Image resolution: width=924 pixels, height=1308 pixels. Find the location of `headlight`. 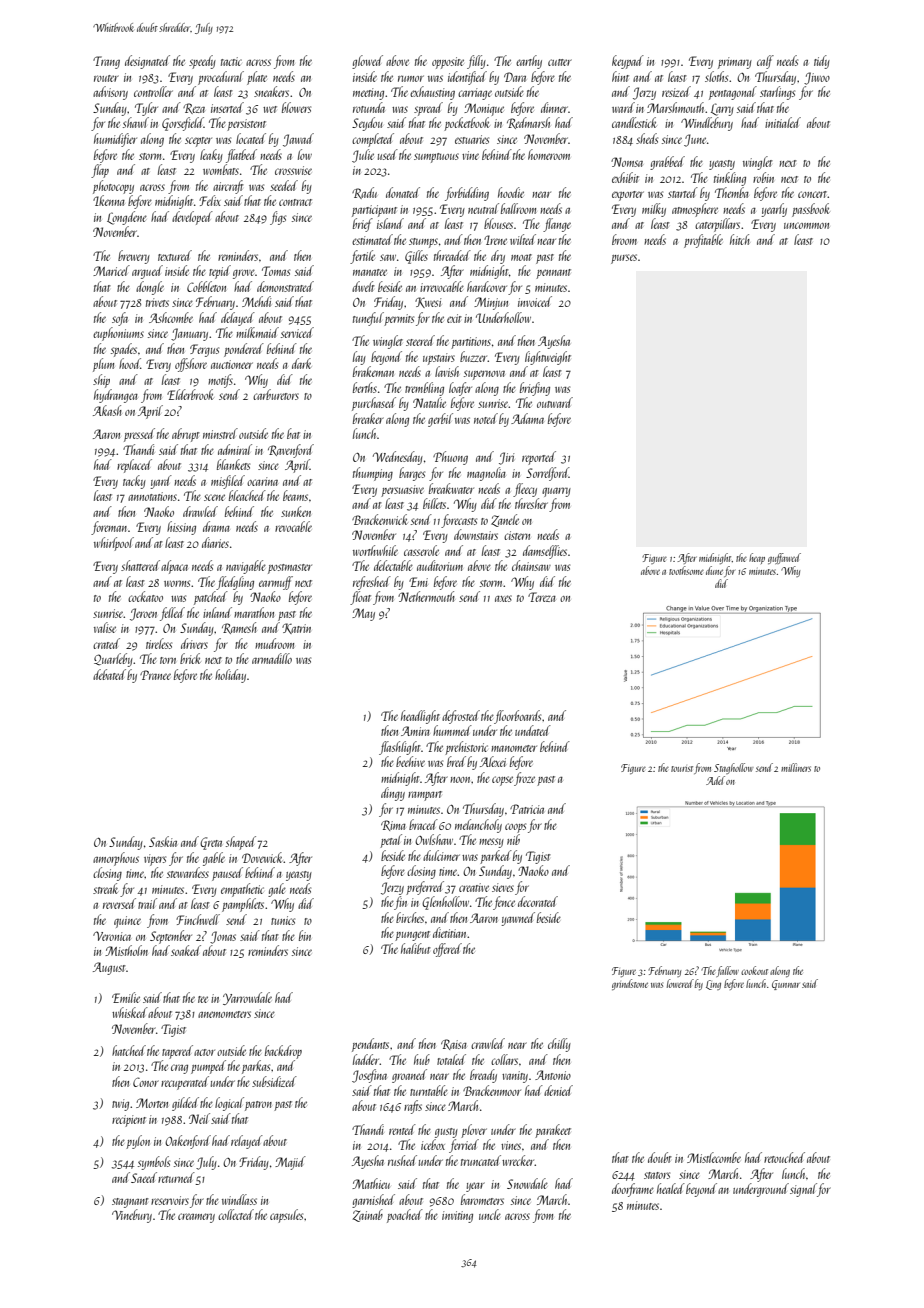

headlight is located at coordinates (420, 717).
